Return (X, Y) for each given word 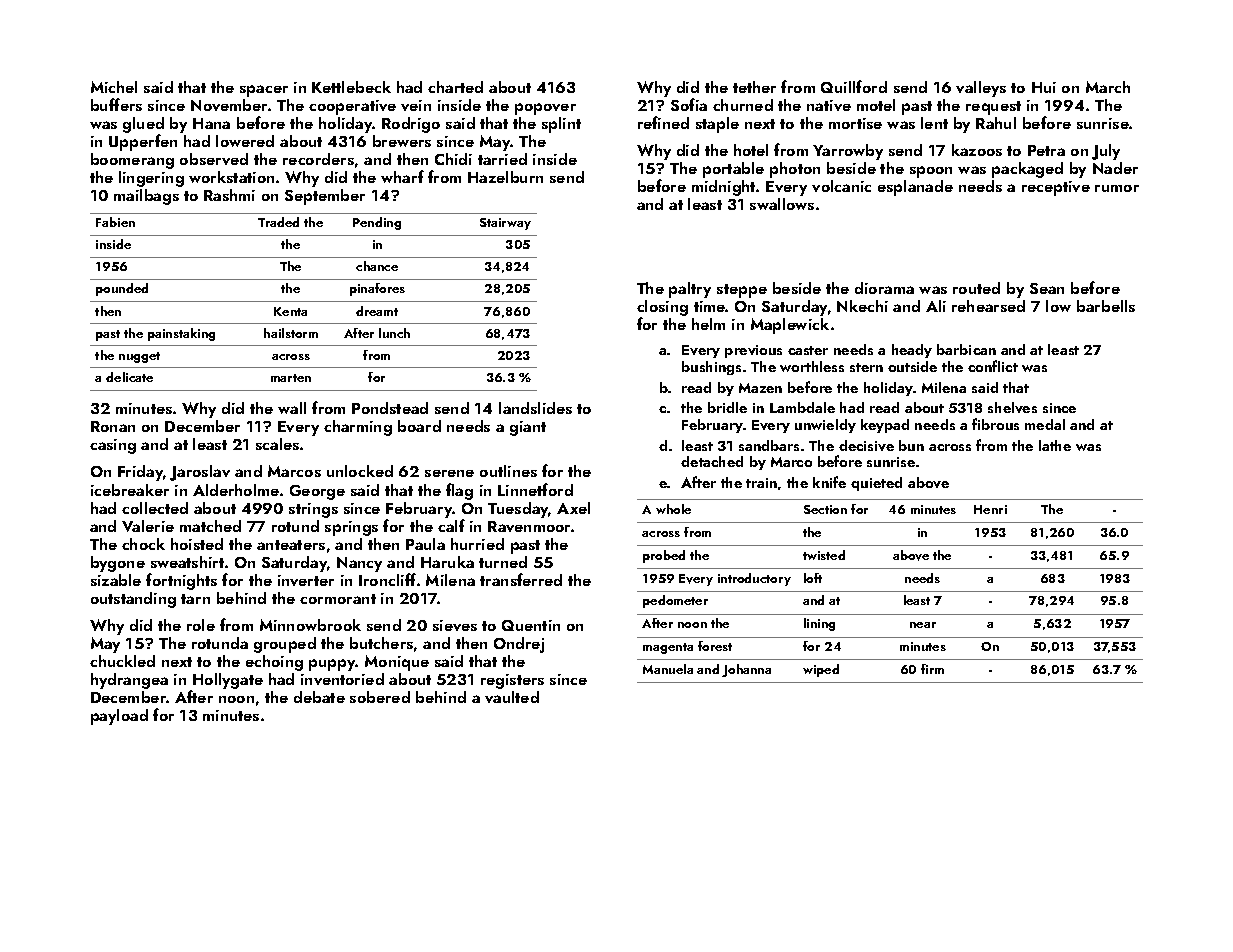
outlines (508, 471)
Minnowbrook (310, 625)
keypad (885, 426)
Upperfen (143, 142)
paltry (690, 290)
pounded (122, 289)
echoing (274, 663)
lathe (1055, 445)
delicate (129, 377)
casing (113, 446)
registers (512, 681)
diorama (884, 288)
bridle (727, 407)
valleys (981, 89)
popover (545, 109)
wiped (821, 670)
